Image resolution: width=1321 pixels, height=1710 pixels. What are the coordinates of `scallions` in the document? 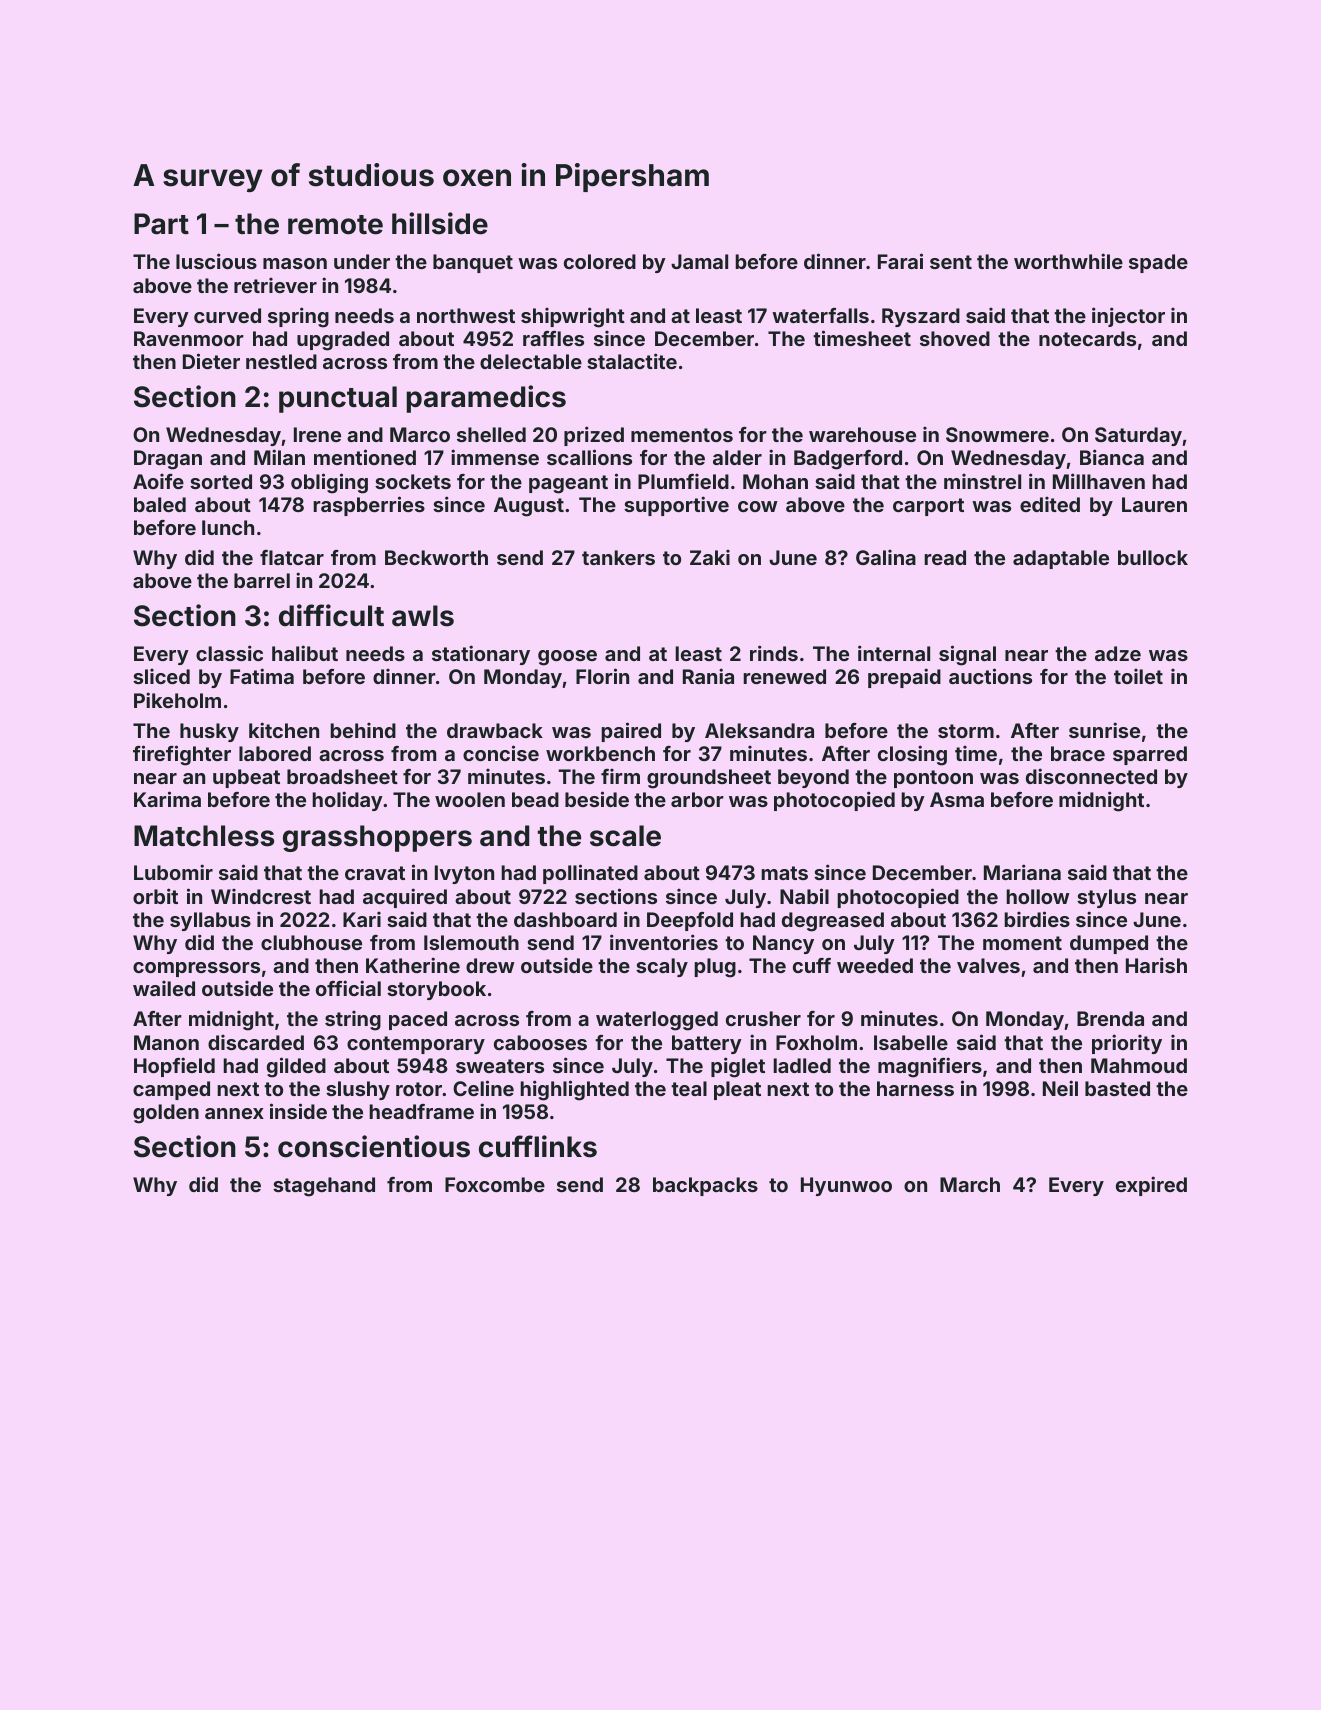 It's located at (589, 457).
